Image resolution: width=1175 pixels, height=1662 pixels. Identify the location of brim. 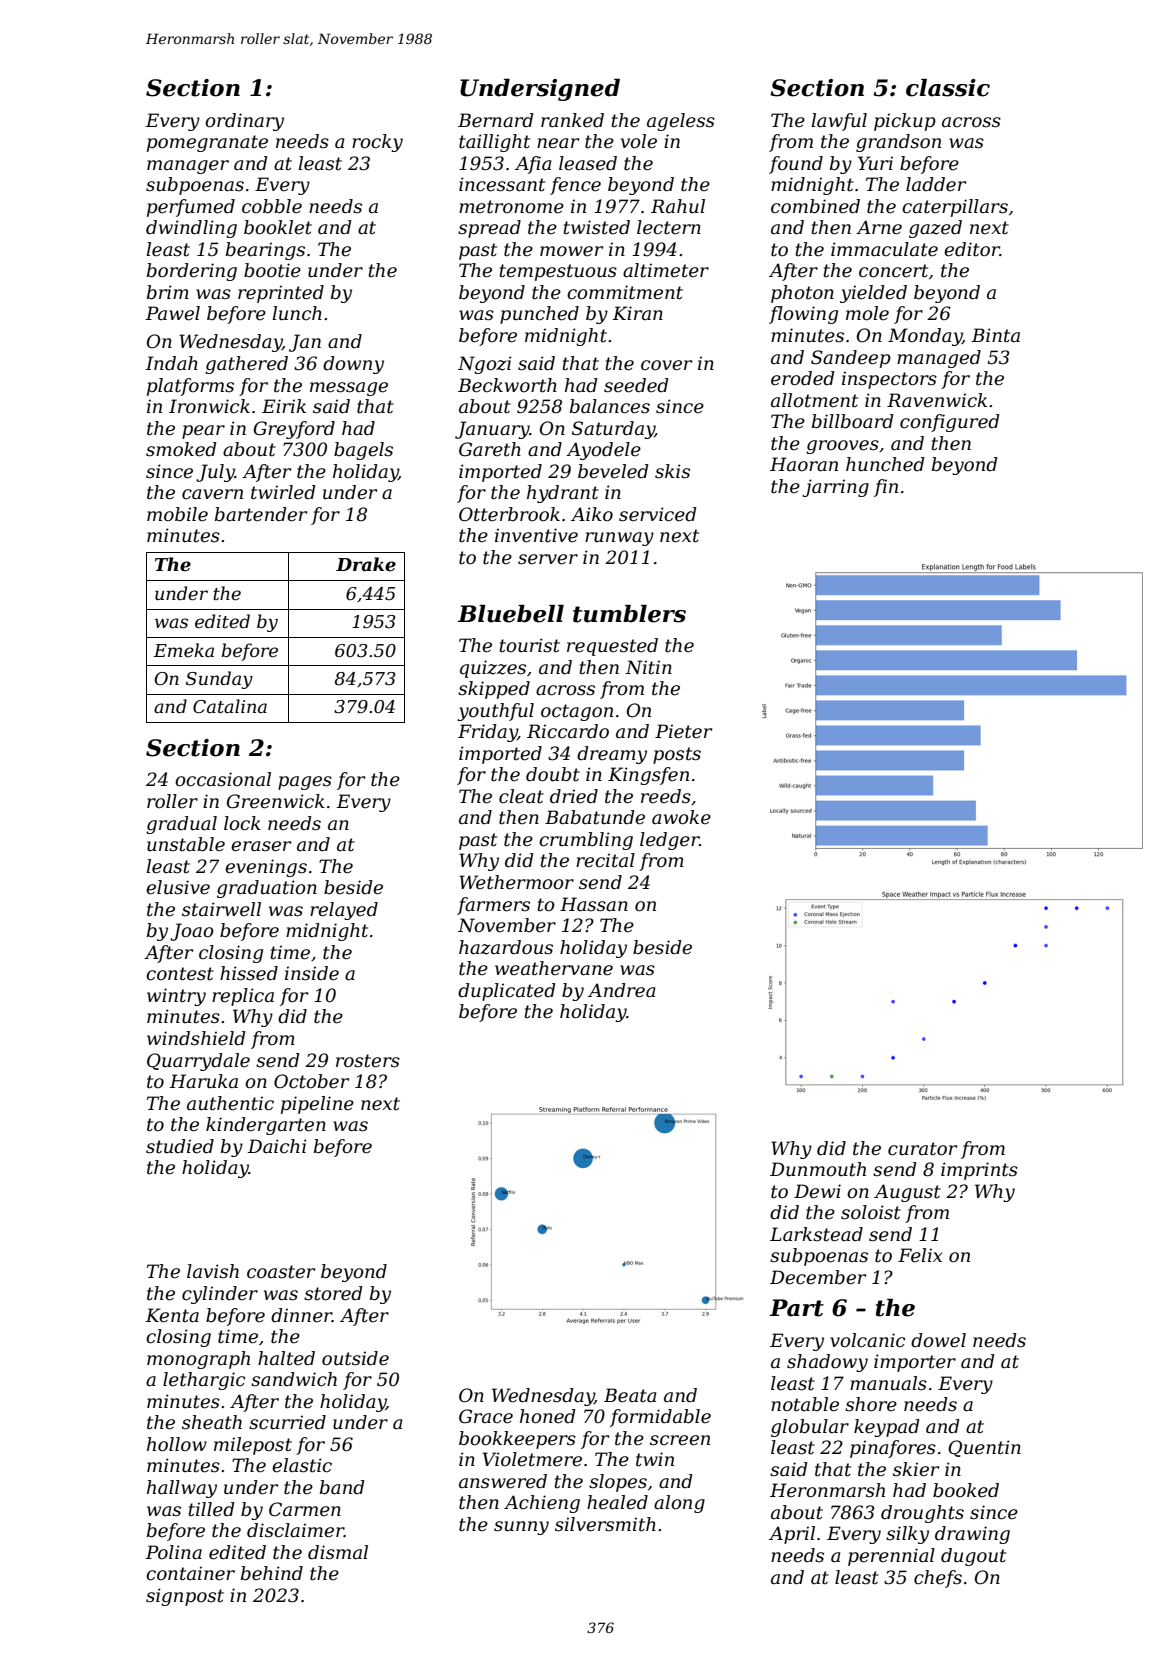
(168, 292).
